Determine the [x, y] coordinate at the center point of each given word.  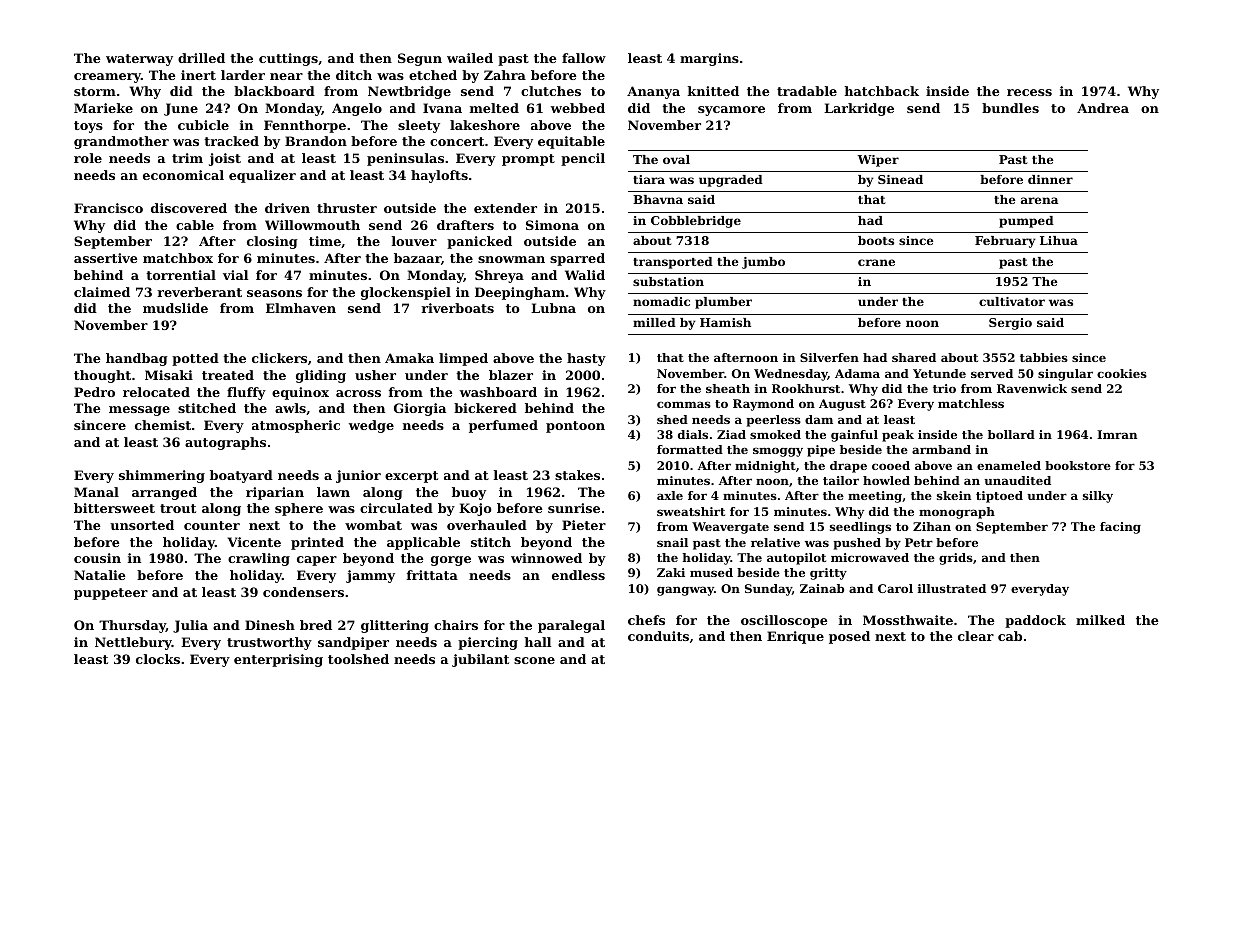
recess [1029, 92]
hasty [586, 359]
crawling [259, 559]
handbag [137, 359]
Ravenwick [1032, 388]
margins [709, 59]
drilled [201, 58]
